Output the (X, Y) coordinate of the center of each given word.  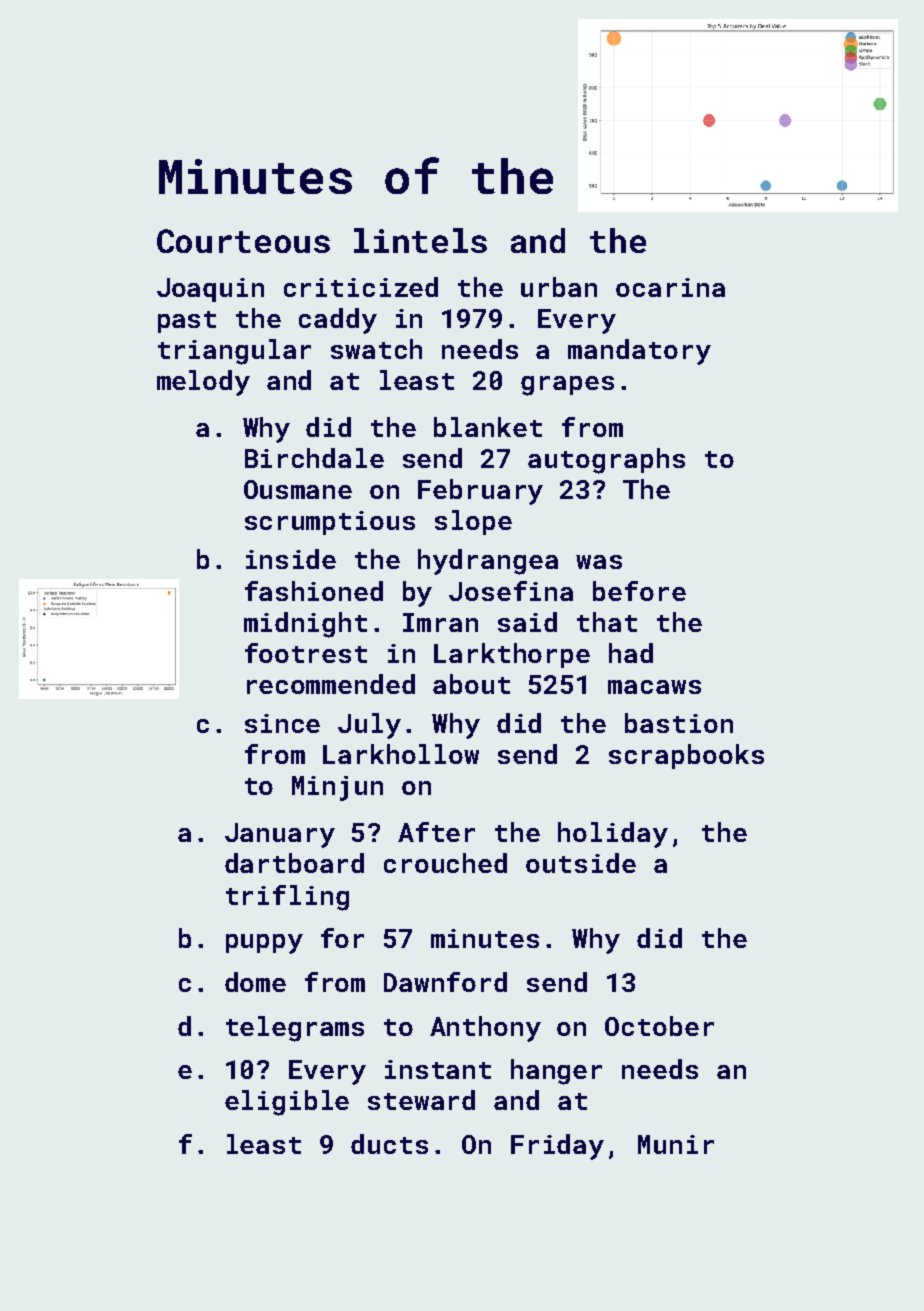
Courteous (243, 241)
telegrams (295, 1029)
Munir (676, 1144)
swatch (376, 349)
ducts (389, 1144)
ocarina (670, 287)
